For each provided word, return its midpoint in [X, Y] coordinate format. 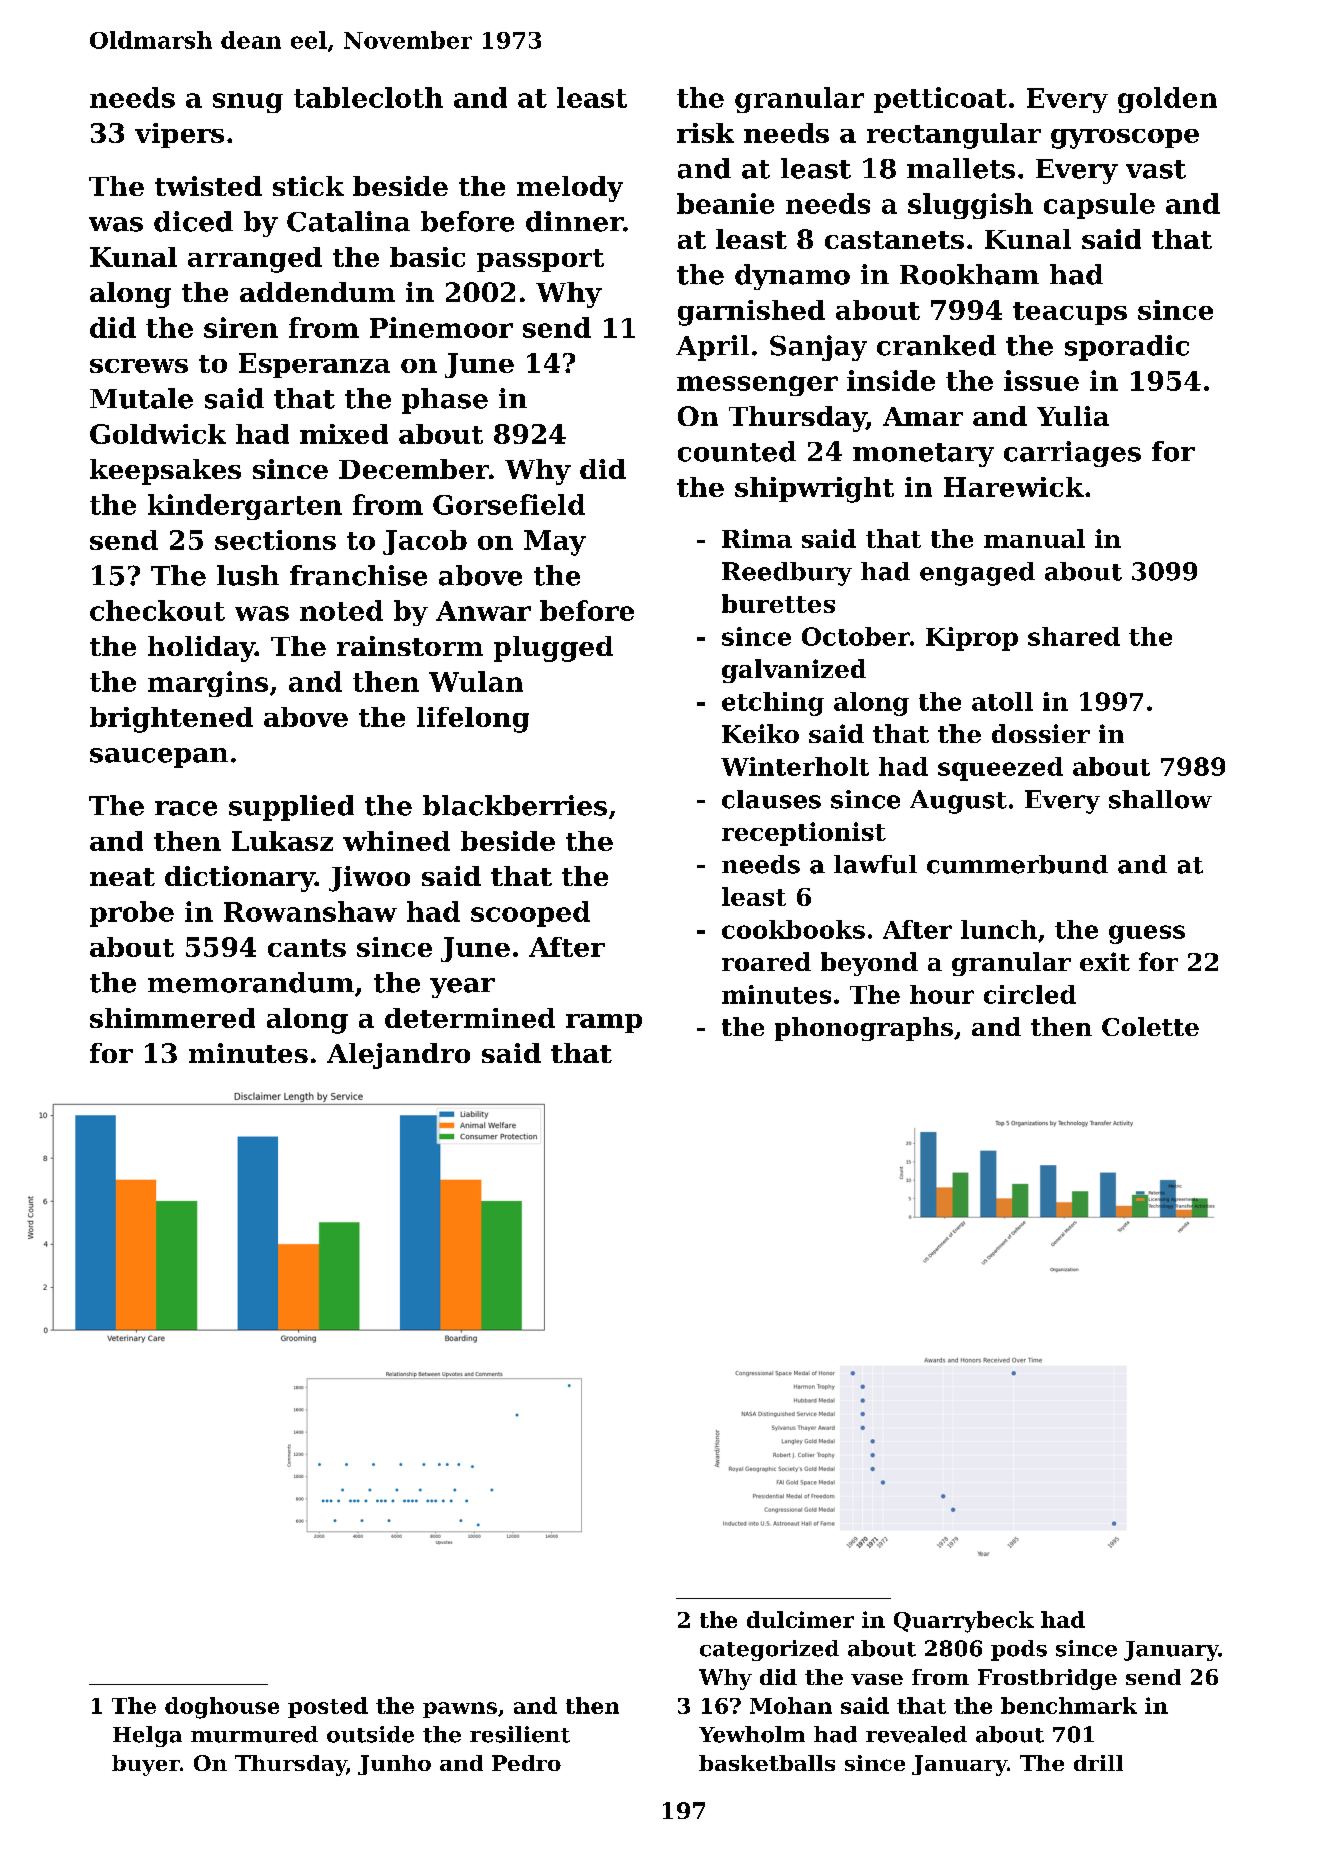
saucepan [159, 758]
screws [139, 366]
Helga [147, 1736]
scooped [530, 914]
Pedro [526, 1763]
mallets [961, 168]
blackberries [515, 805]
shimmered [172, 1018]
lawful [875, 864]
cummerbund [1017, 864]
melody [570, 189]
